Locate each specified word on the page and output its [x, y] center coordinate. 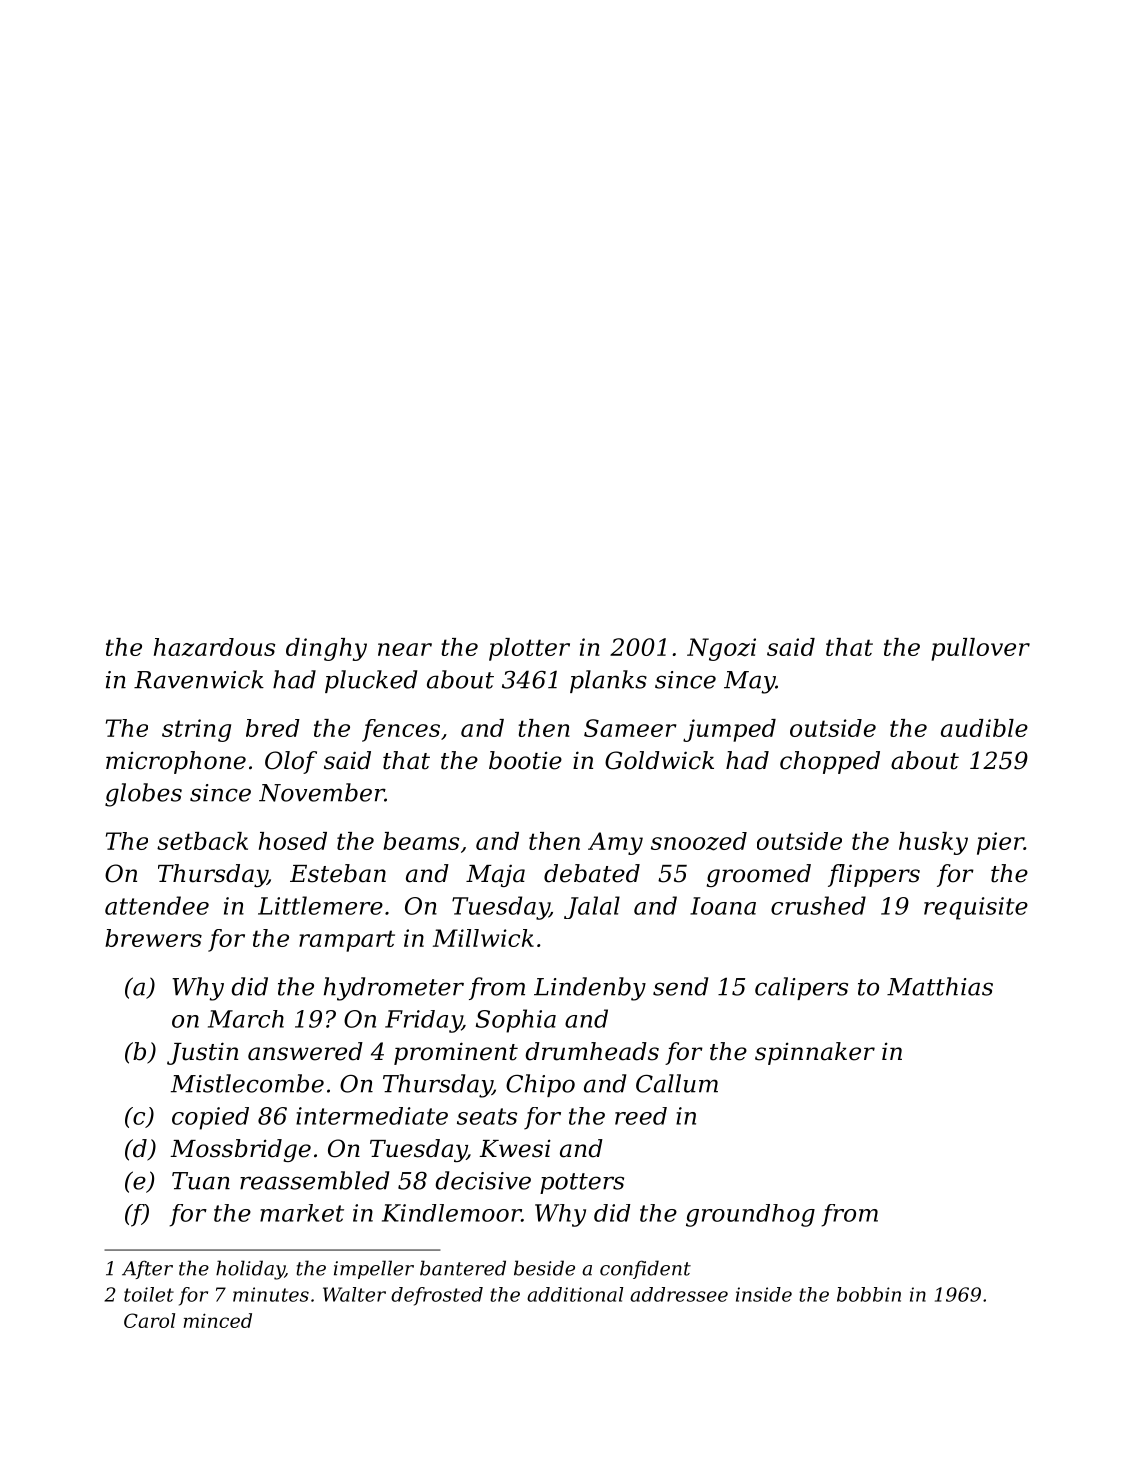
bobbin [869, 1294]
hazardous [214, 647]
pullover [980, 649]
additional [575, 1294]
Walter [354, 1294]
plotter [529, 649]
